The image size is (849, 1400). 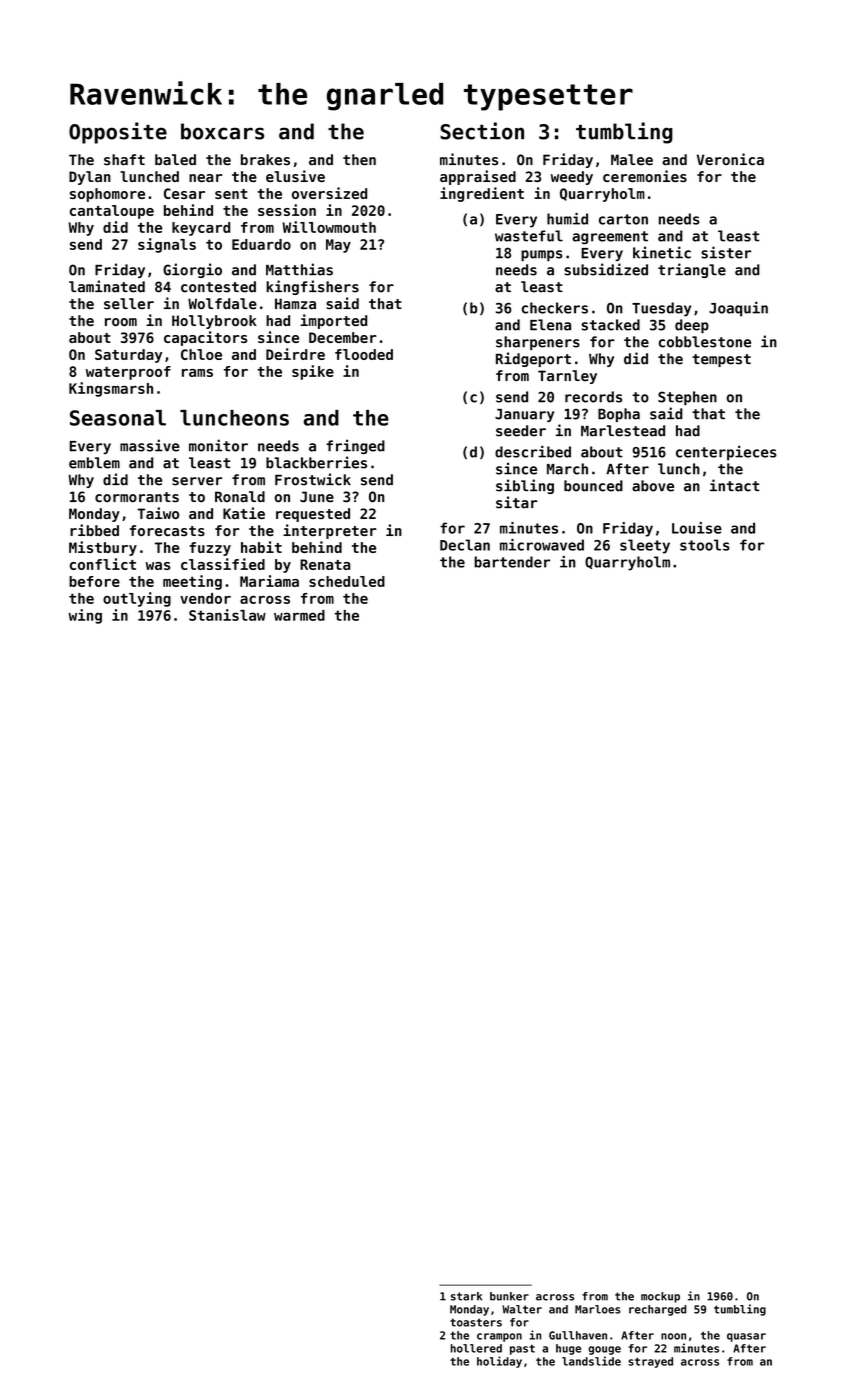 I want to click on microwaved, so click(x=542, y=545).
